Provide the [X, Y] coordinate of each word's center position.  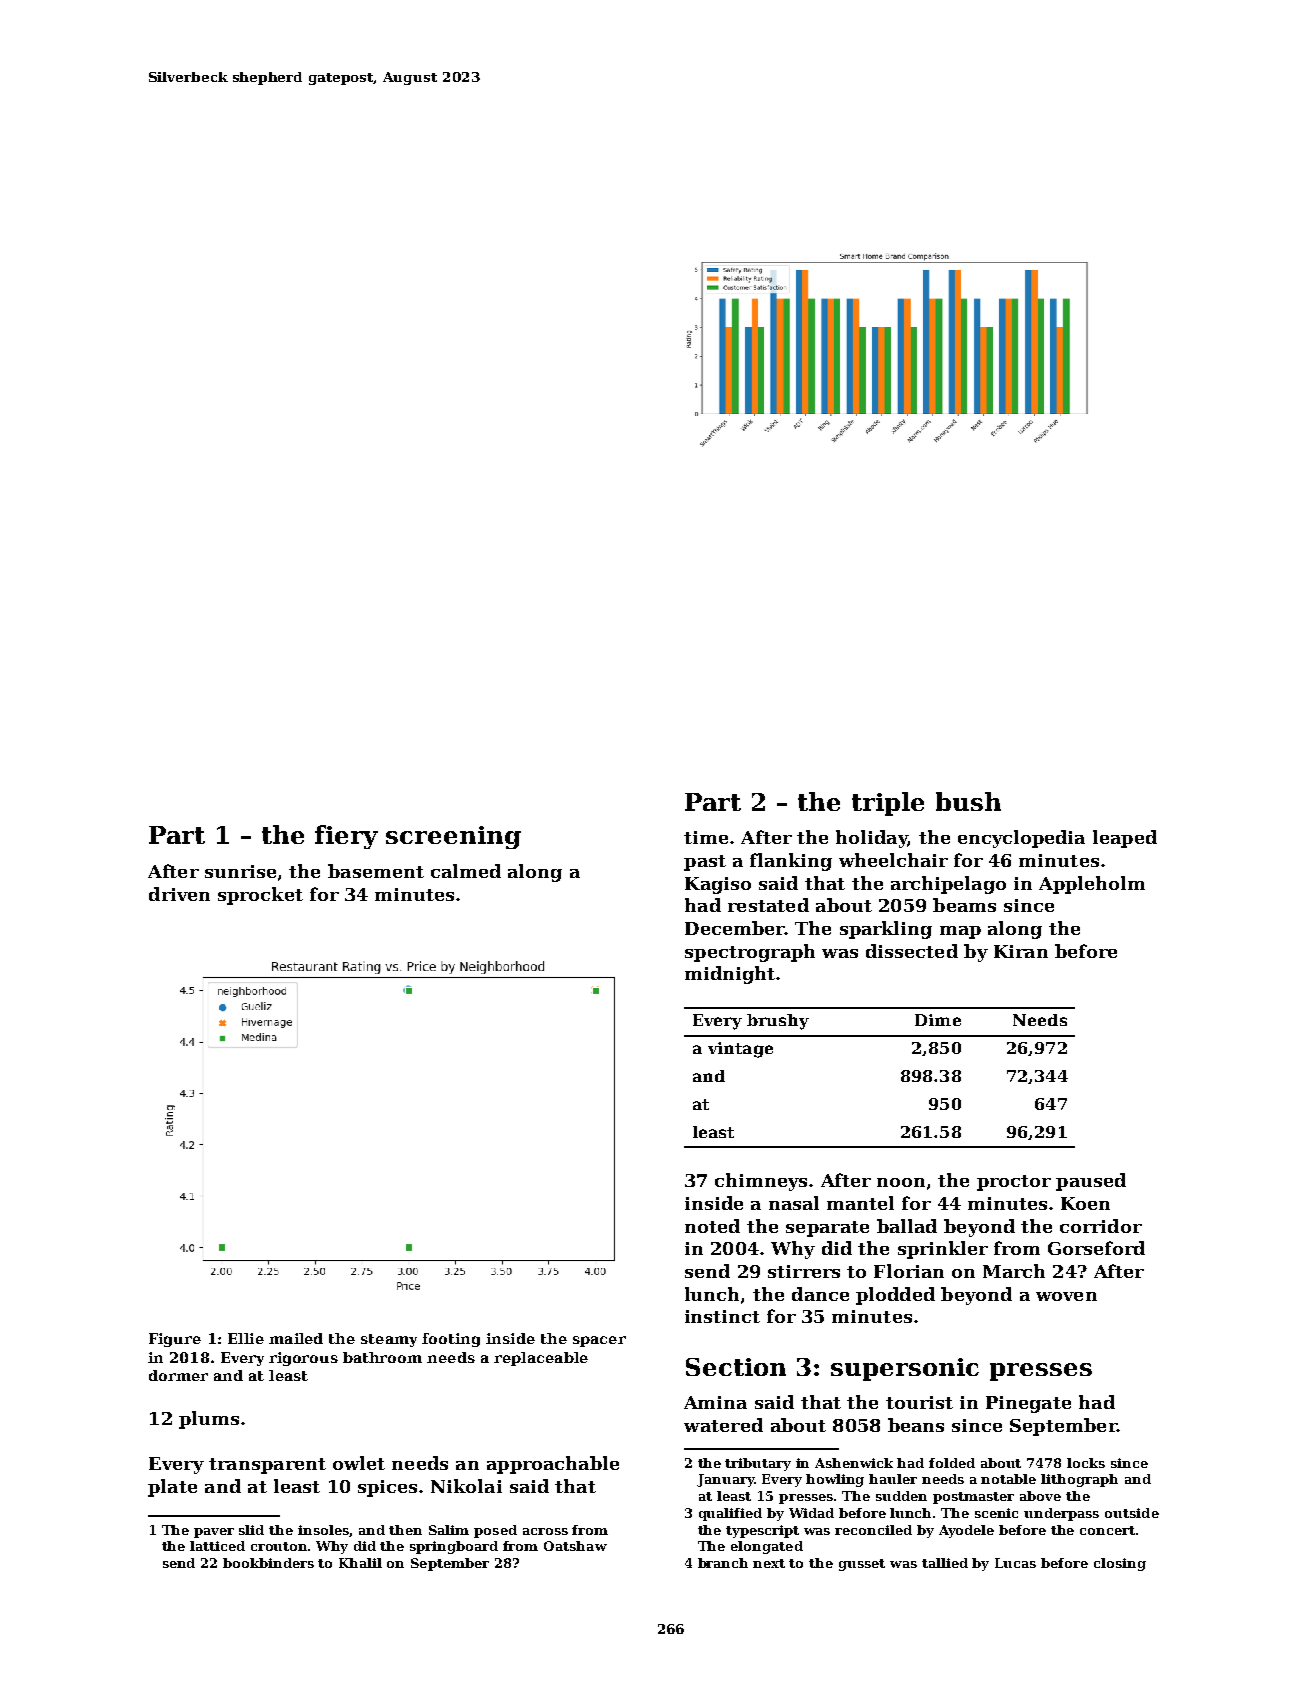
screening [453, 837]
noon [901, 1182]
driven [179, 894]
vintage [740, 1050]
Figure [175, 1340]
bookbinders [268, 1563]
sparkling [886, 930]
